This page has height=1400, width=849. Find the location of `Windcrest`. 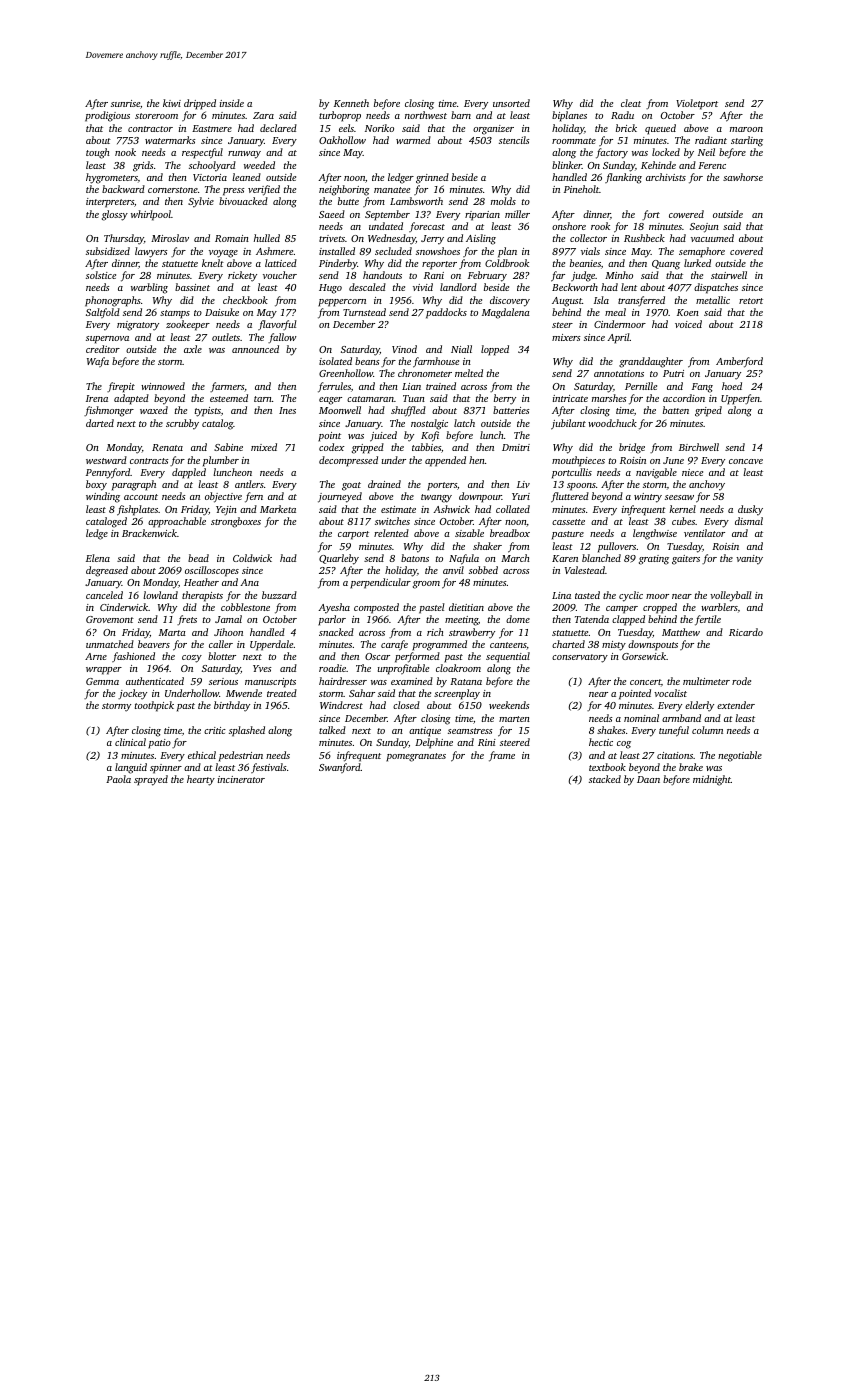

Windcrest is located at coordinates (341, 705).
